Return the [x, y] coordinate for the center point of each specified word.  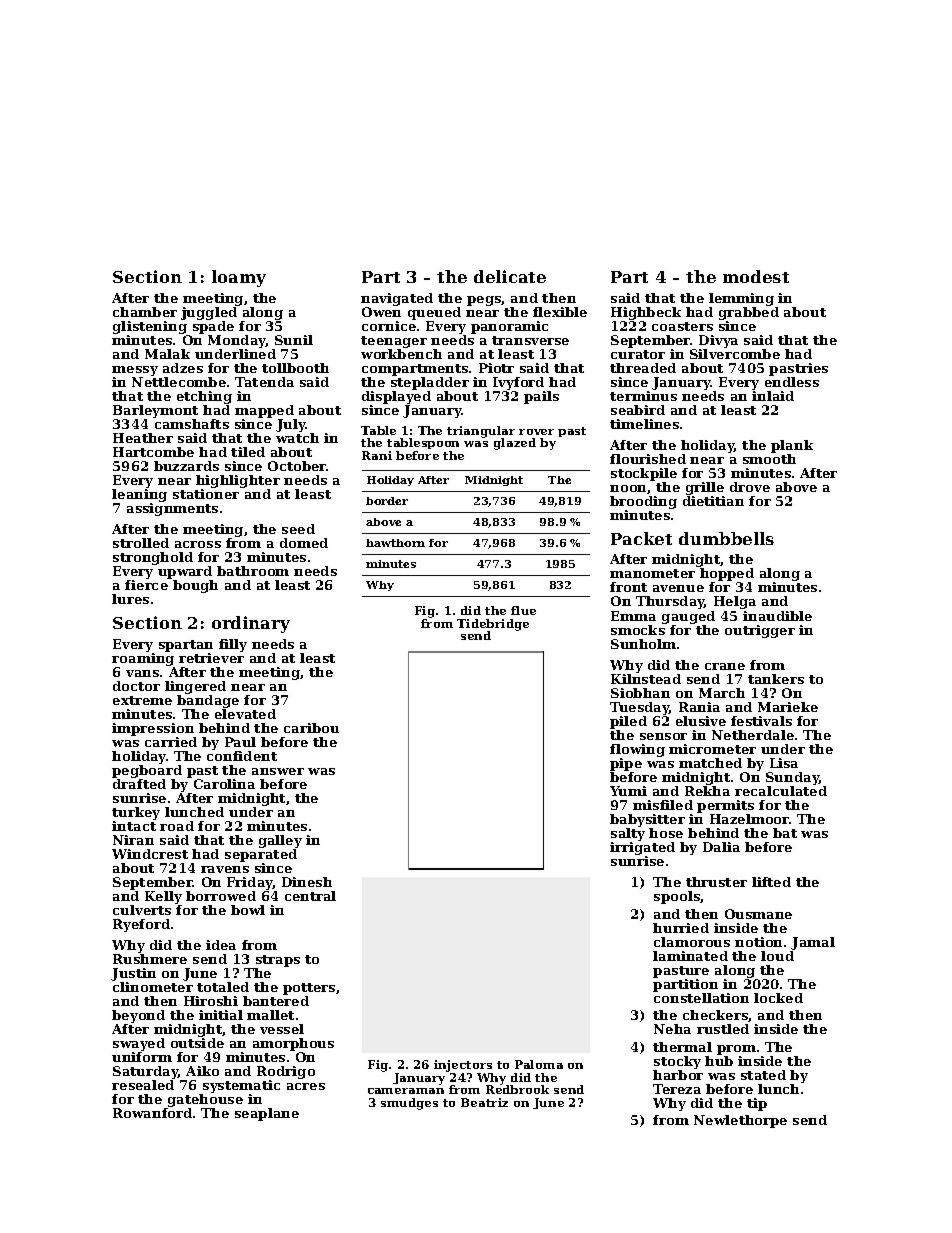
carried [171, 742]
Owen [381, 312]
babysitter [647, 820]
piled [628, 722]
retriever [211, 658]
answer [278, 771]
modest [756, 276]
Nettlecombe [179, 382]
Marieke [788, 707]
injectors [463, 1066]
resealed [143, 1085]
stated [763, 1075]
